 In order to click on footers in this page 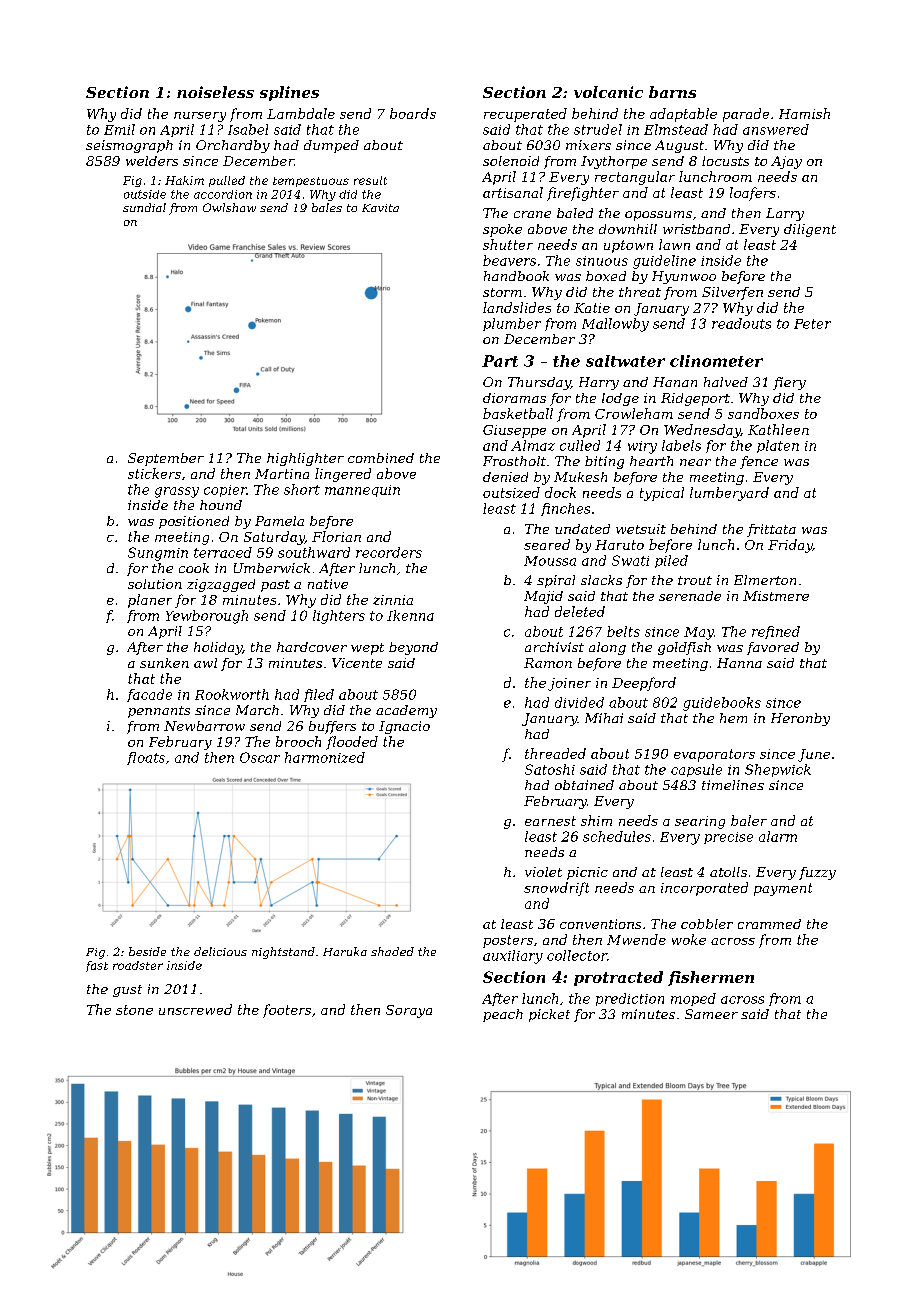, I will do `click(287, 1011)`.
